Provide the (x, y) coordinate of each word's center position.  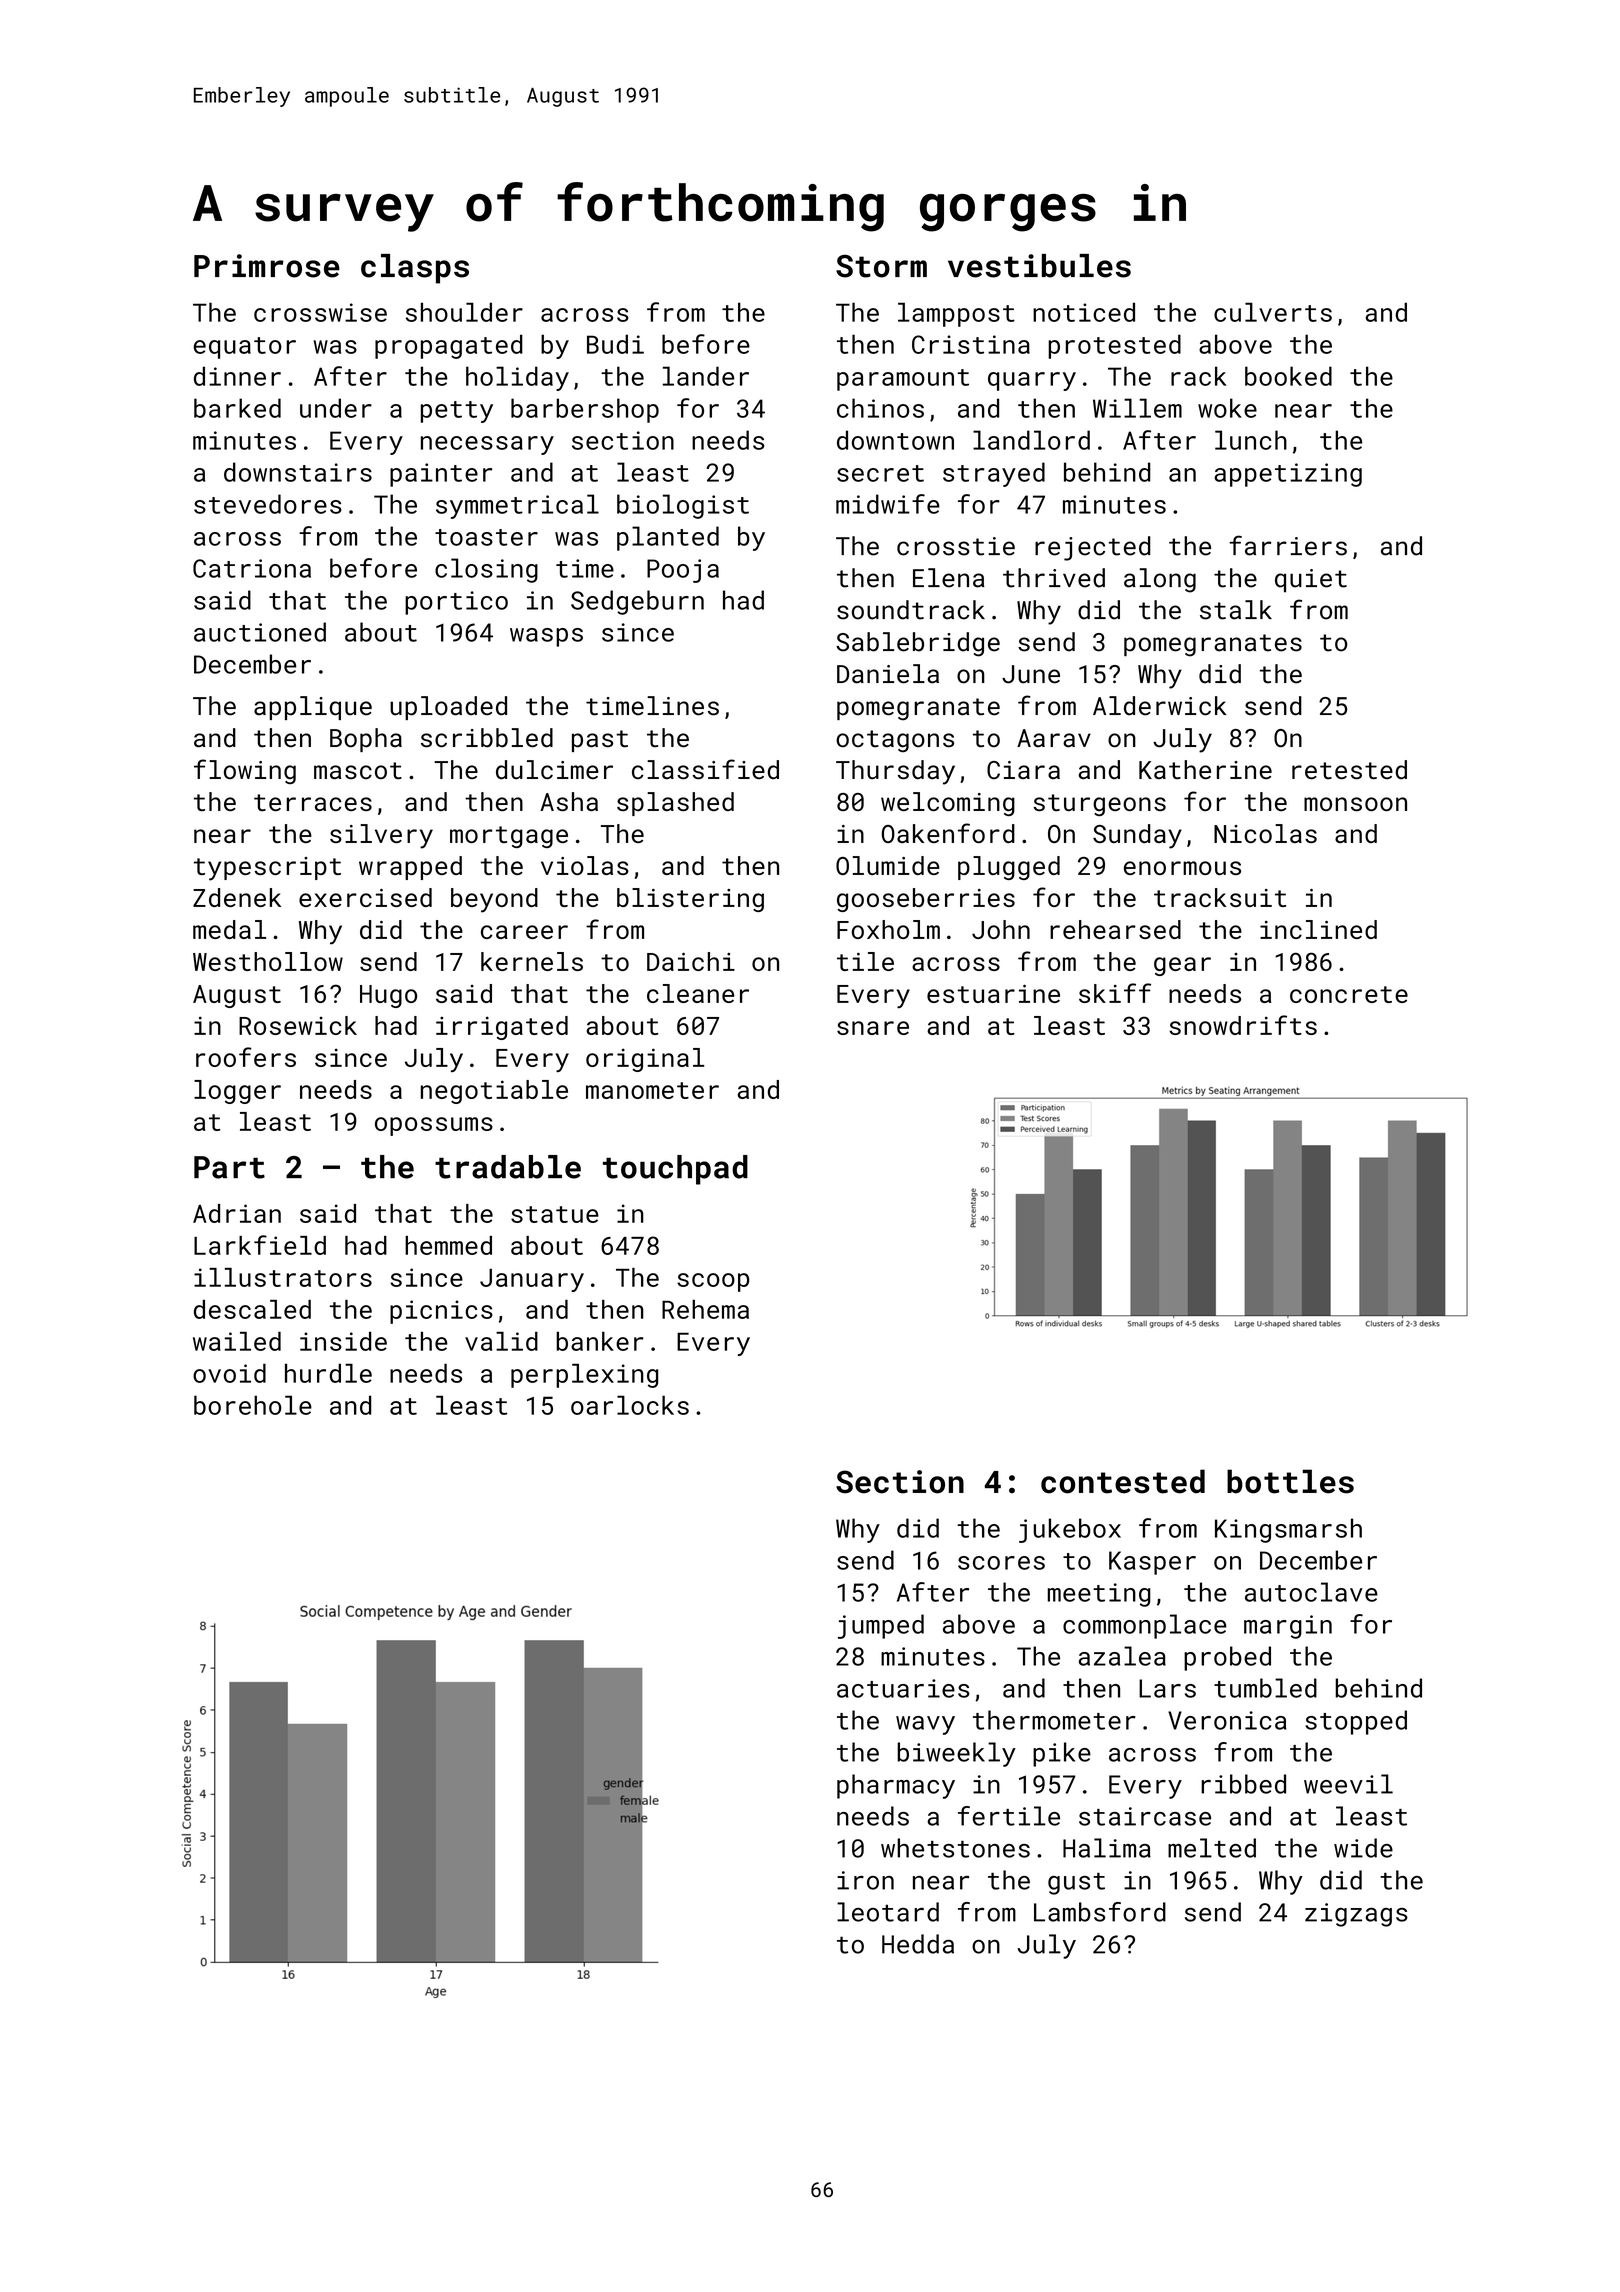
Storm (881, 266)
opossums (434, 1126)
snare (873, 1028)
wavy (925, 1725)
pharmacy (896, 1786)
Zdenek (237, 897)
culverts (1273, 312)
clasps (415, 269)
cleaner (698, 993)
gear (1182, 966)
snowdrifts (1243, 1025)
